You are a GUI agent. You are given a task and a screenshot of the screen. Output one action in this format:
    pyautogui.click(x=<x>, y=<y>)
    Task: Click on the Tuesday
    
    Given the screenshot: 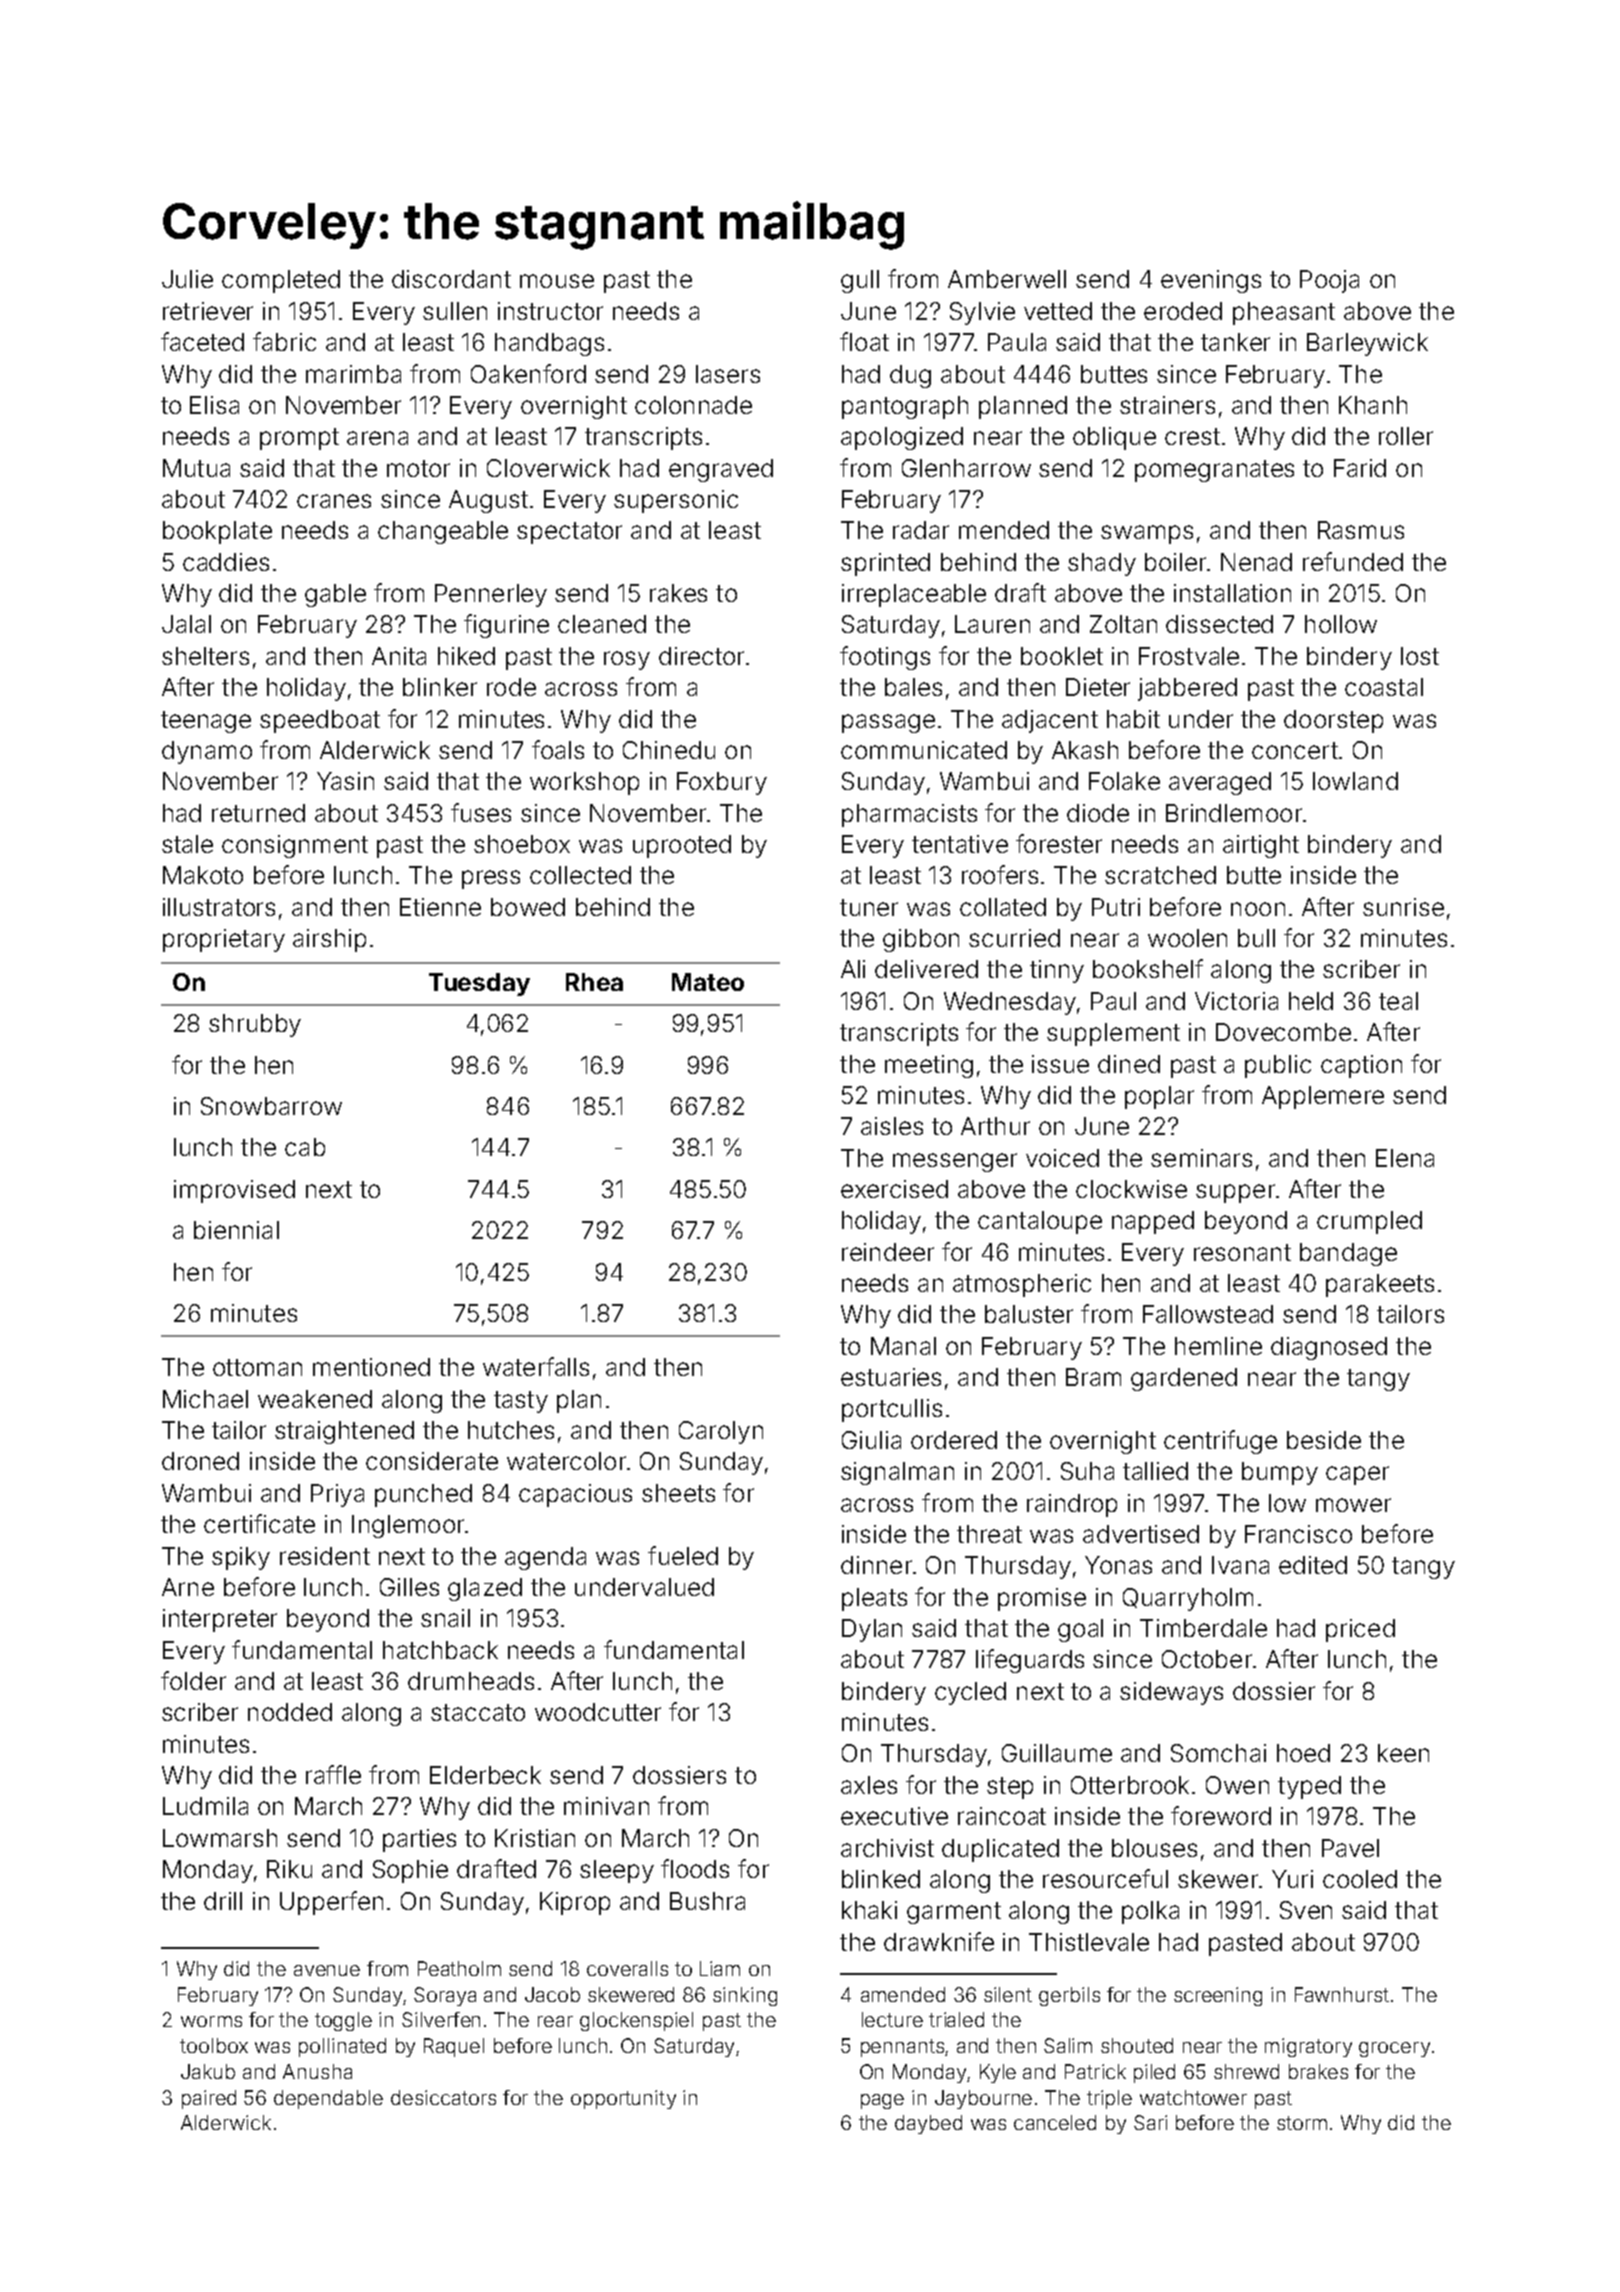 What is the action you would take?
    pyautogui.click(x=479, y=984)
